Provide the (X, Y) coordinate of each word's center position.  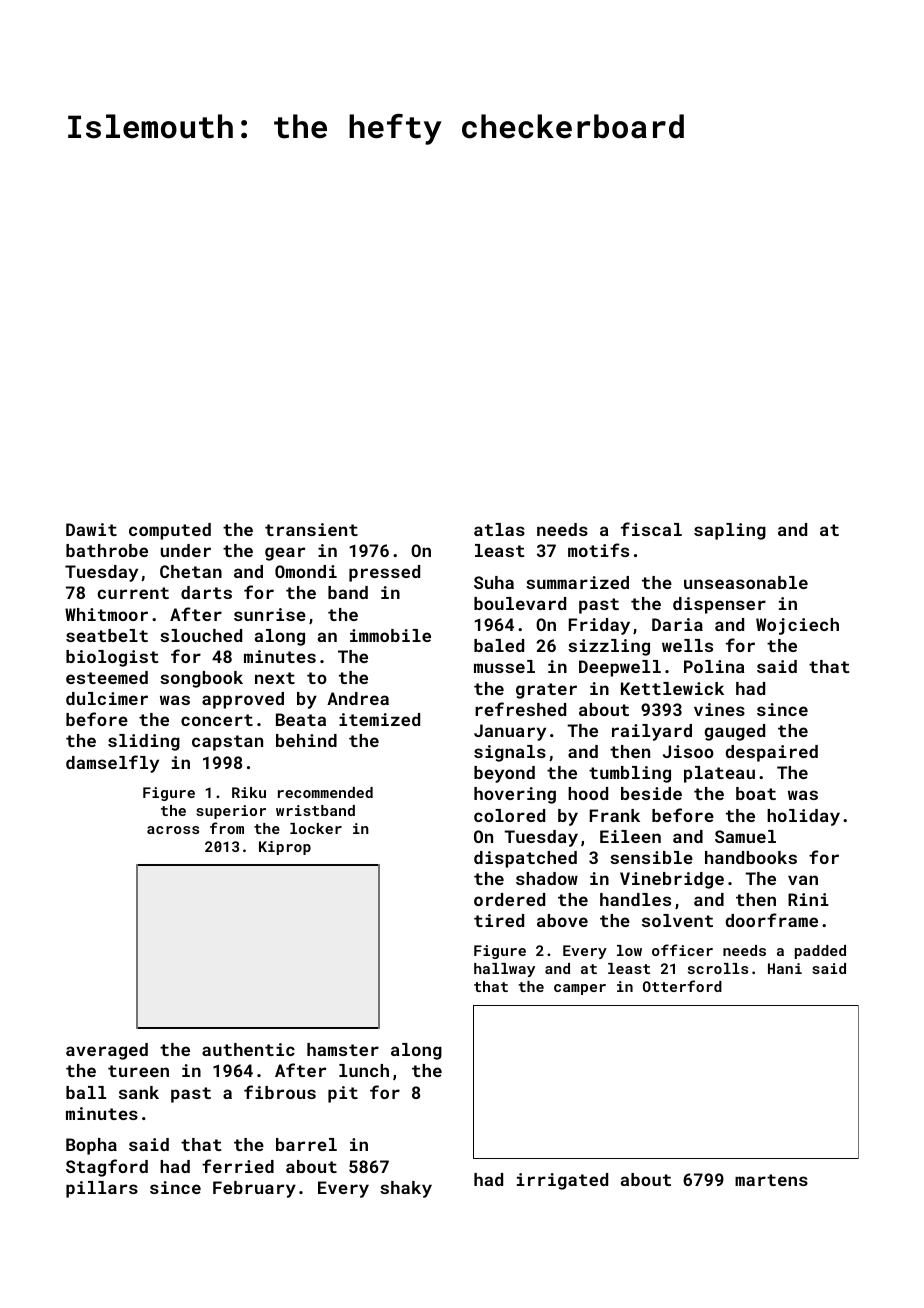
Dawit (91, 529)
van (803, 880)
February (254, 1189)
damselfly (112, 764)
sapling (730, 531)
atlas (499, 529)
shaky (406, 1189)
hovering (515, 795)
